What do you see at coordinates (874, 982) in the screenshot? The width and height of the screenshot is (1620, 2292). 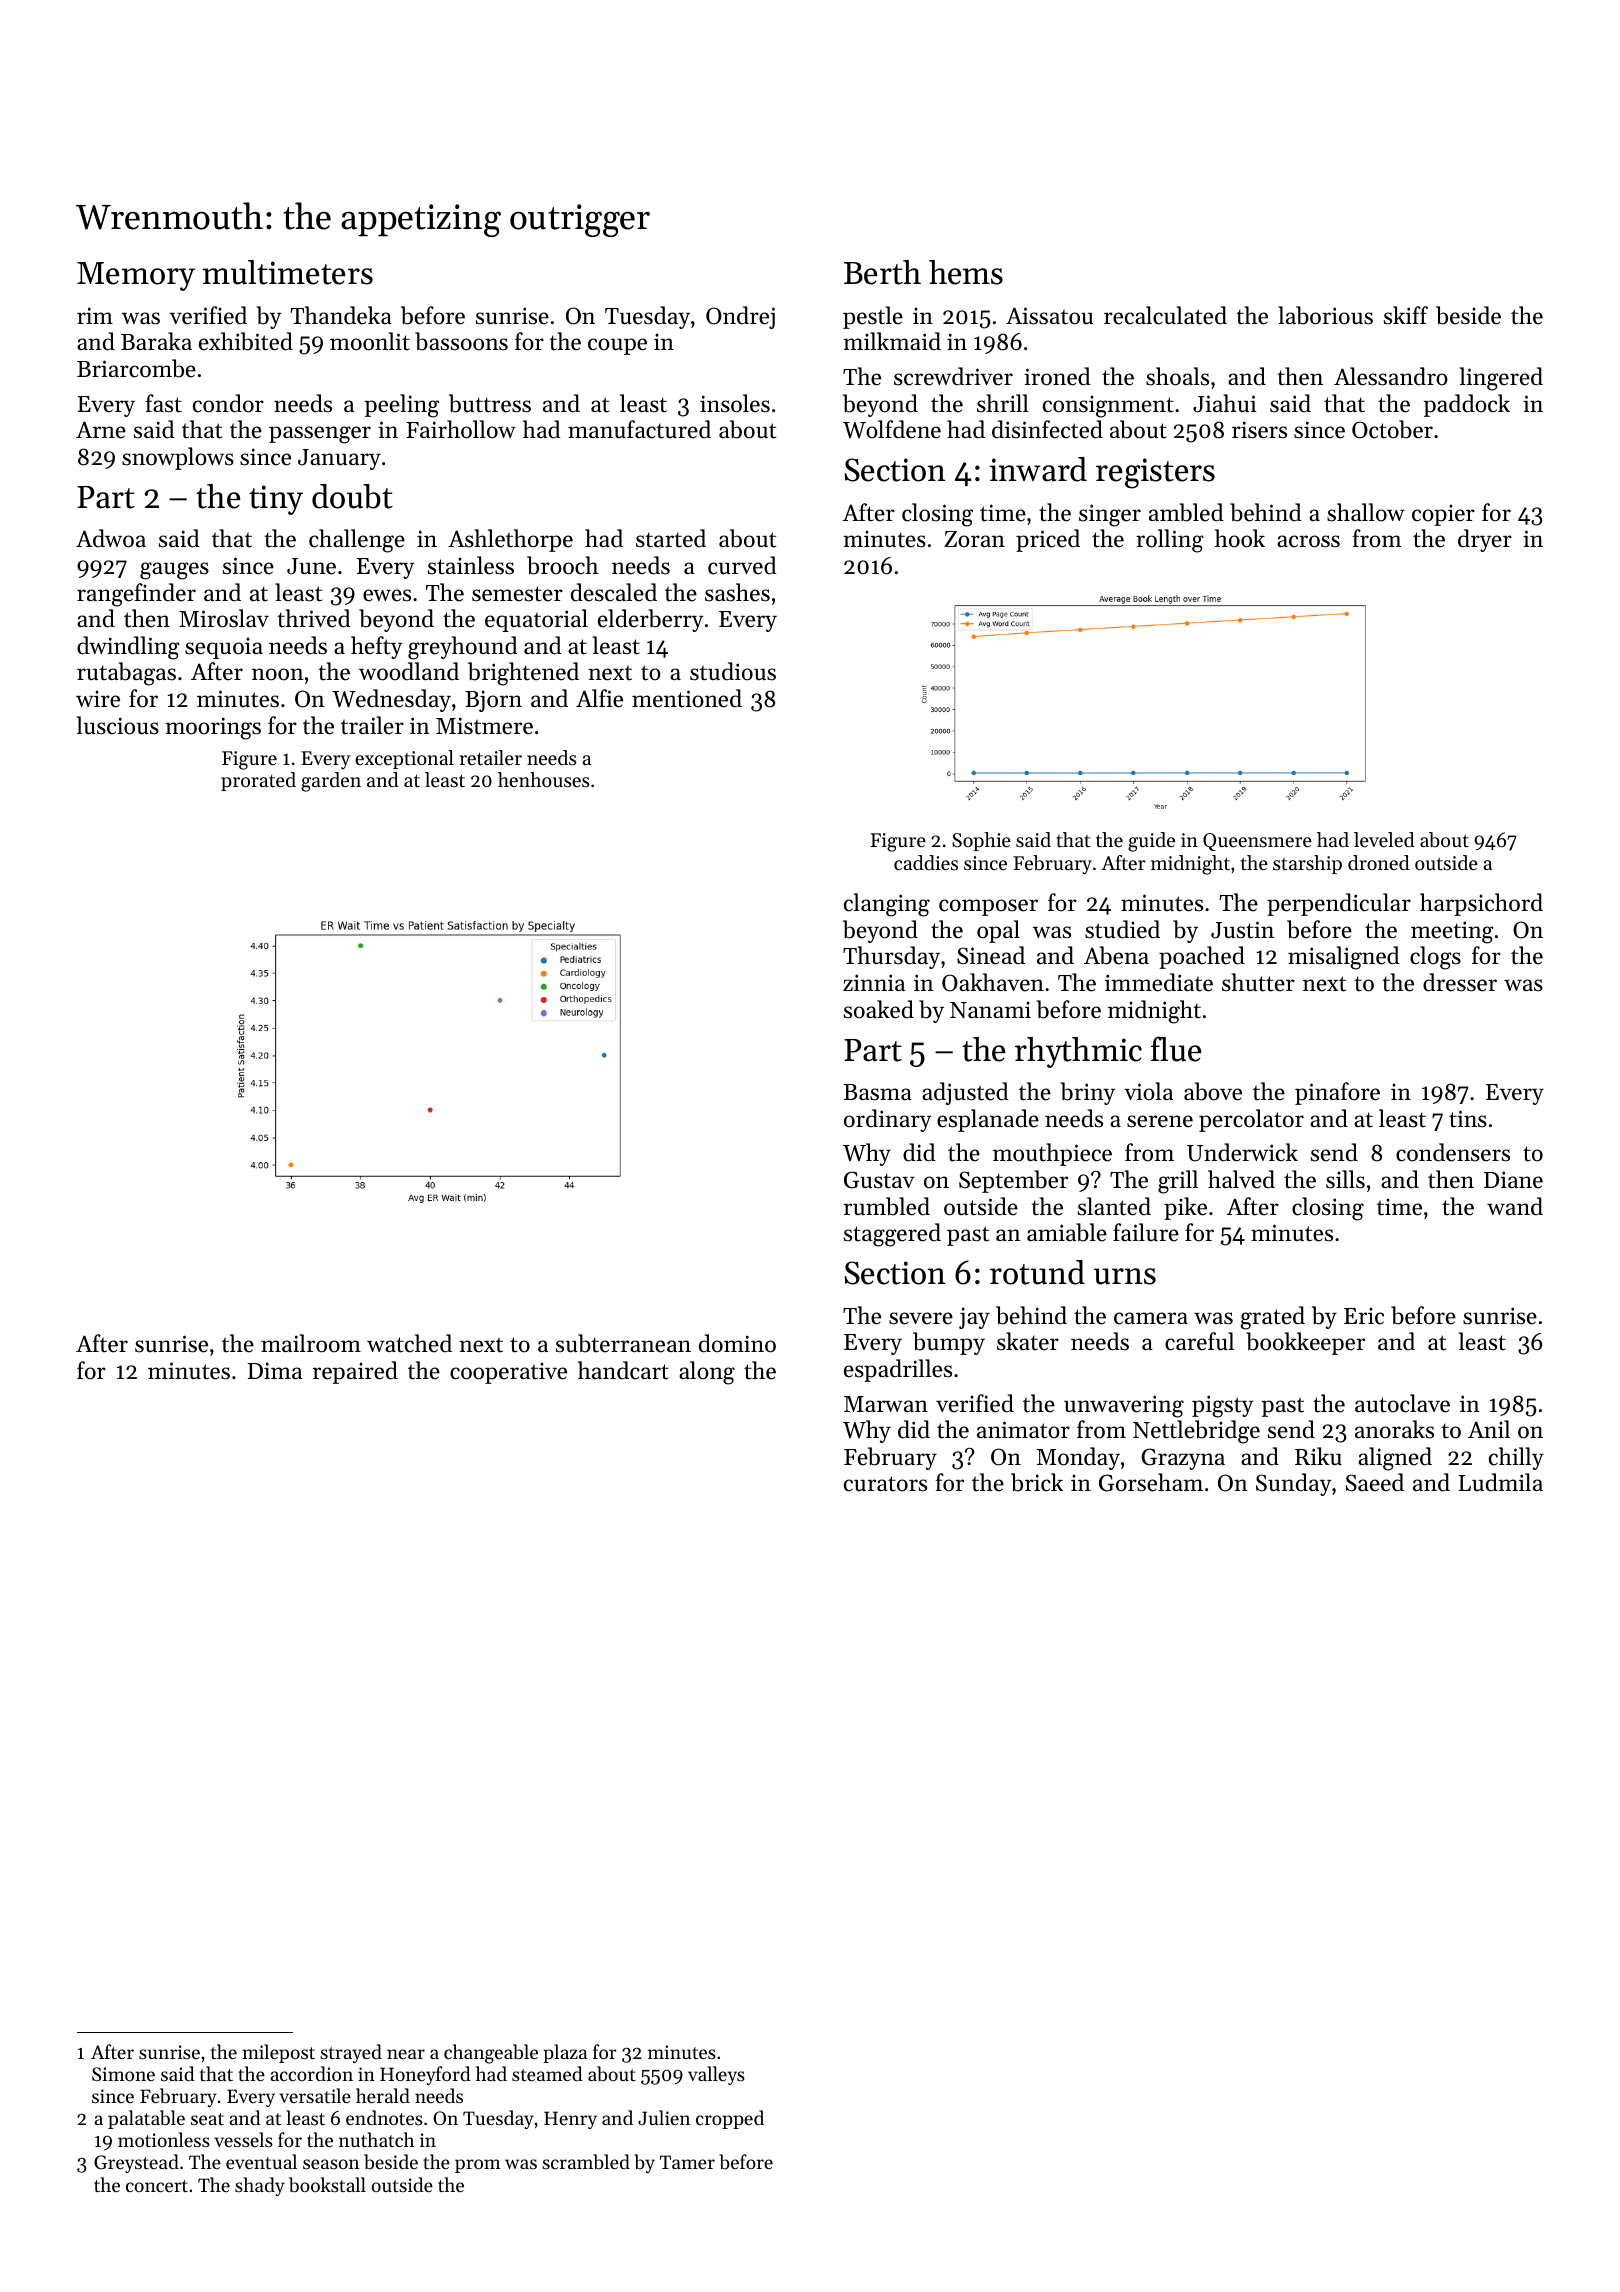 I see `zinnia` at bounding box center [874, 982].
